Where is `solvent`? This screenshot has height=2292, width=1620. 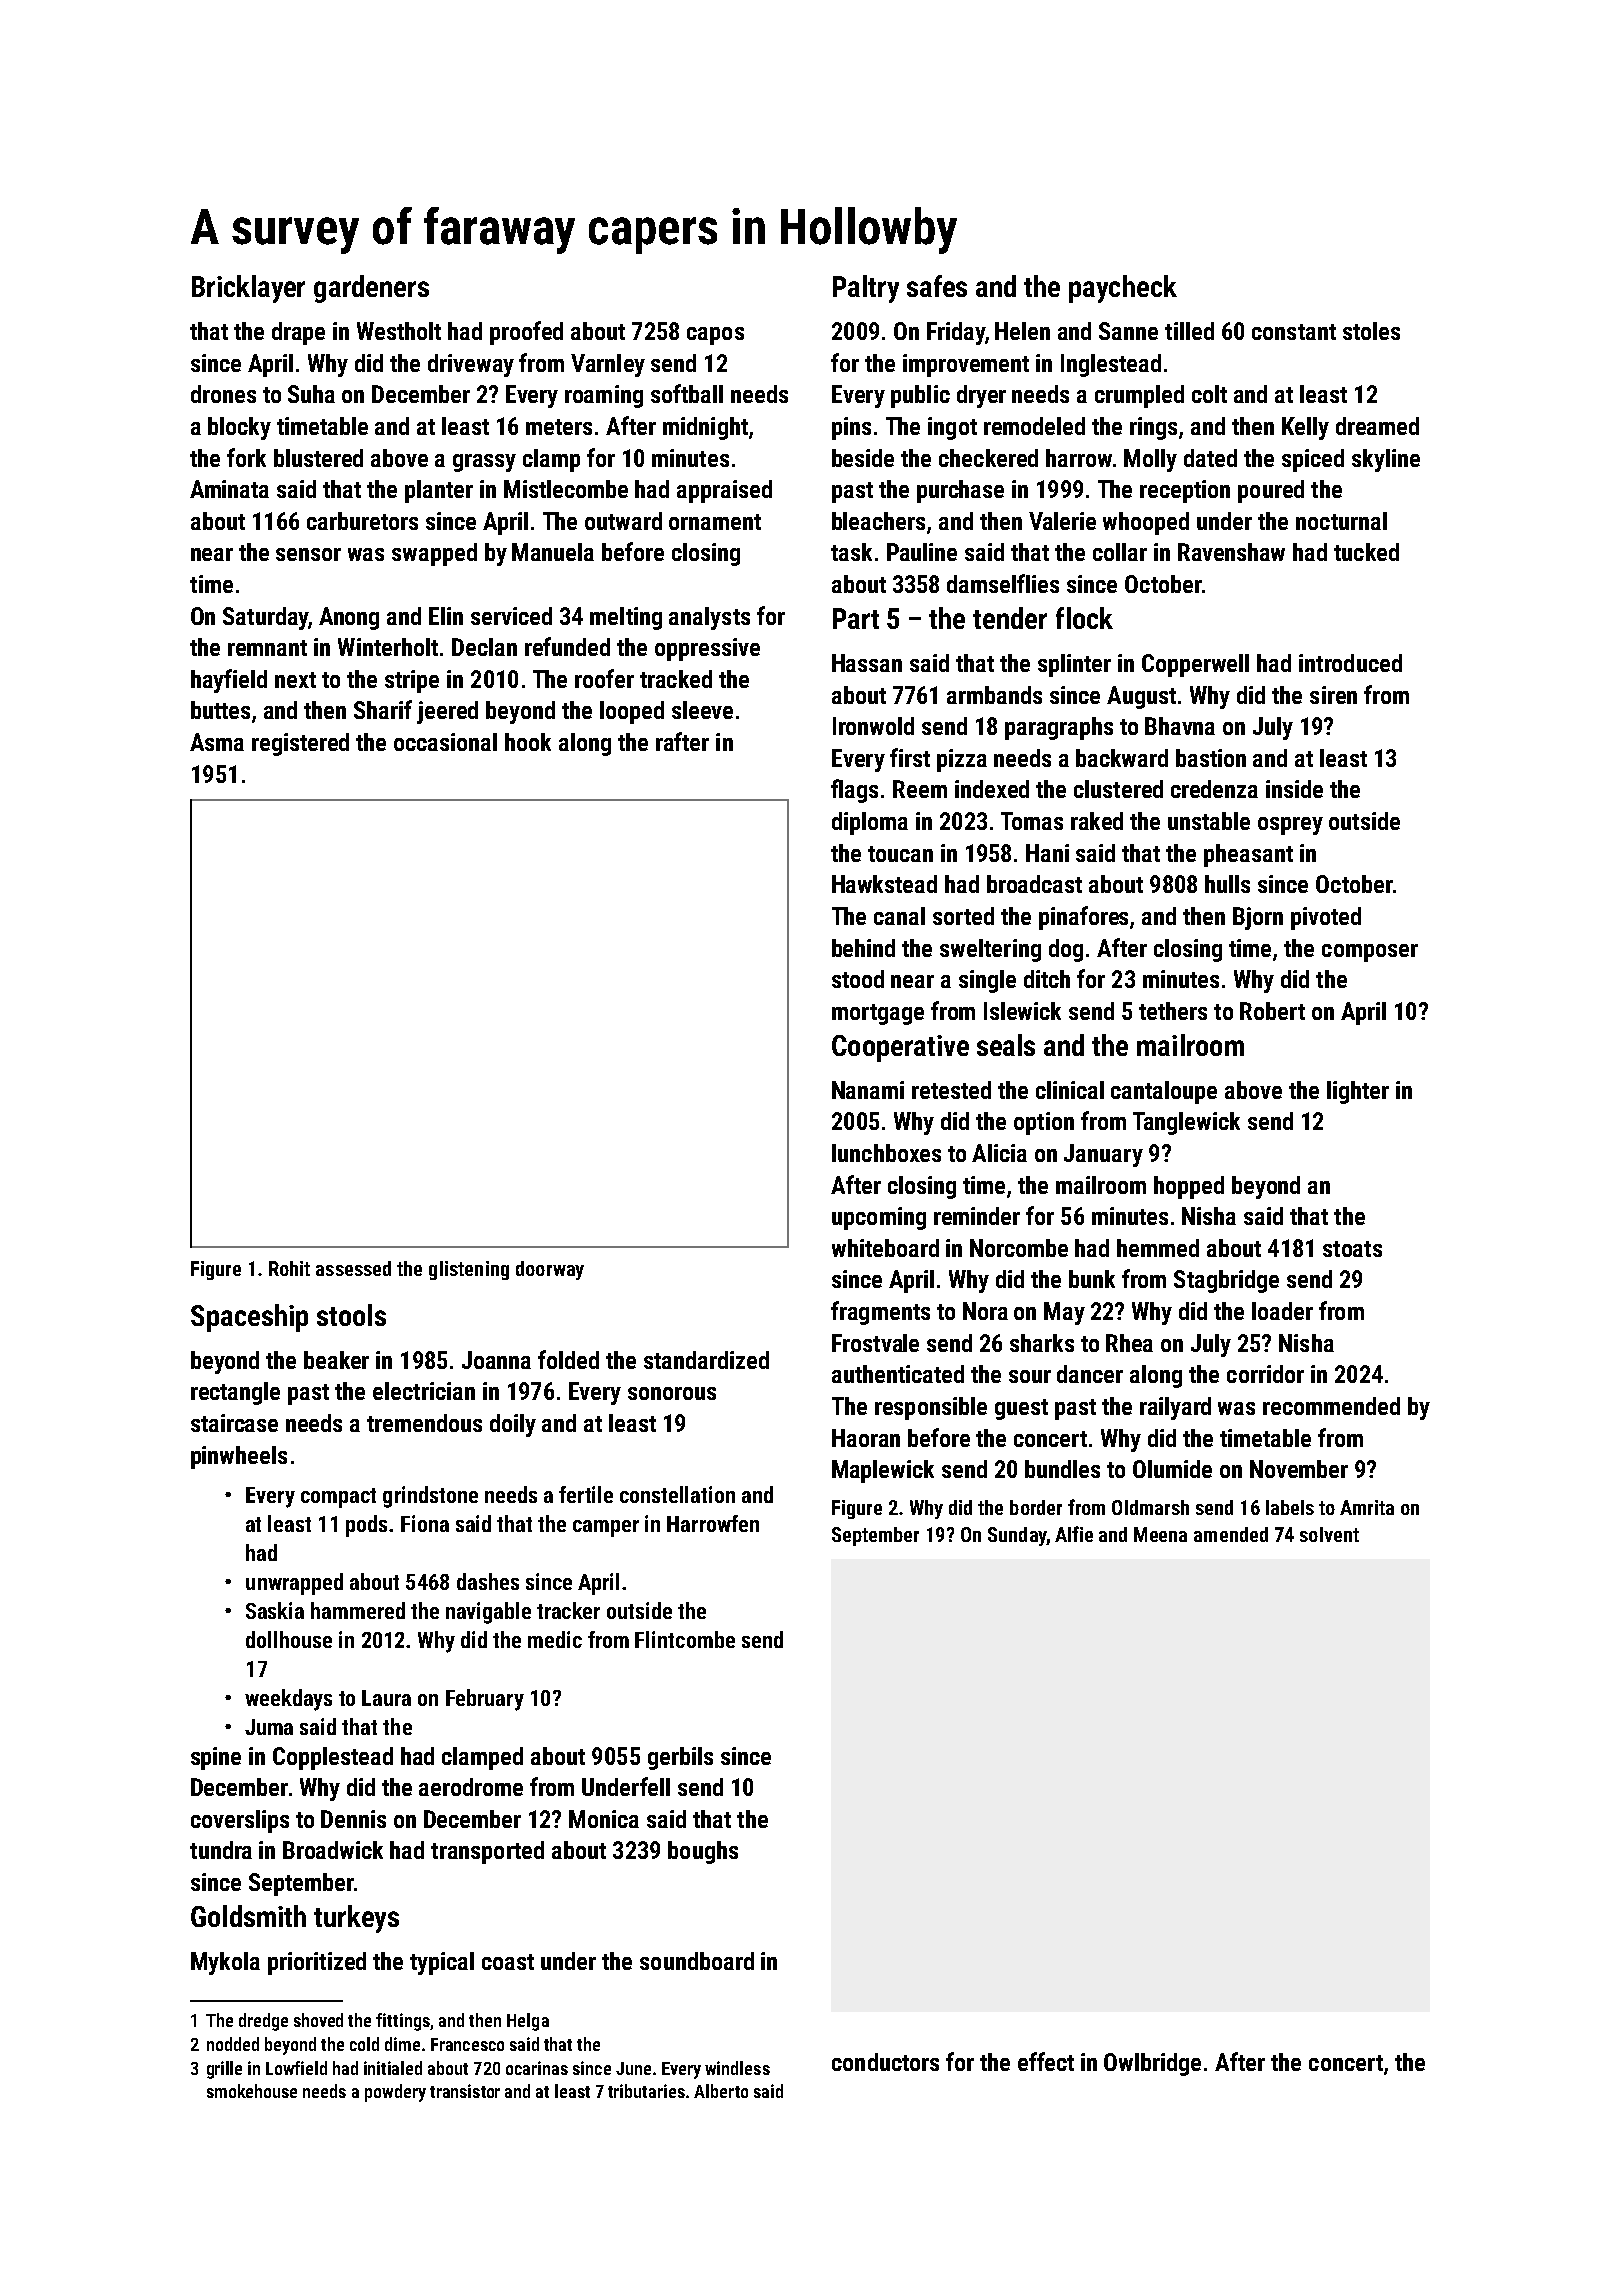
solvent is located at coordinates (1329, 1534).
